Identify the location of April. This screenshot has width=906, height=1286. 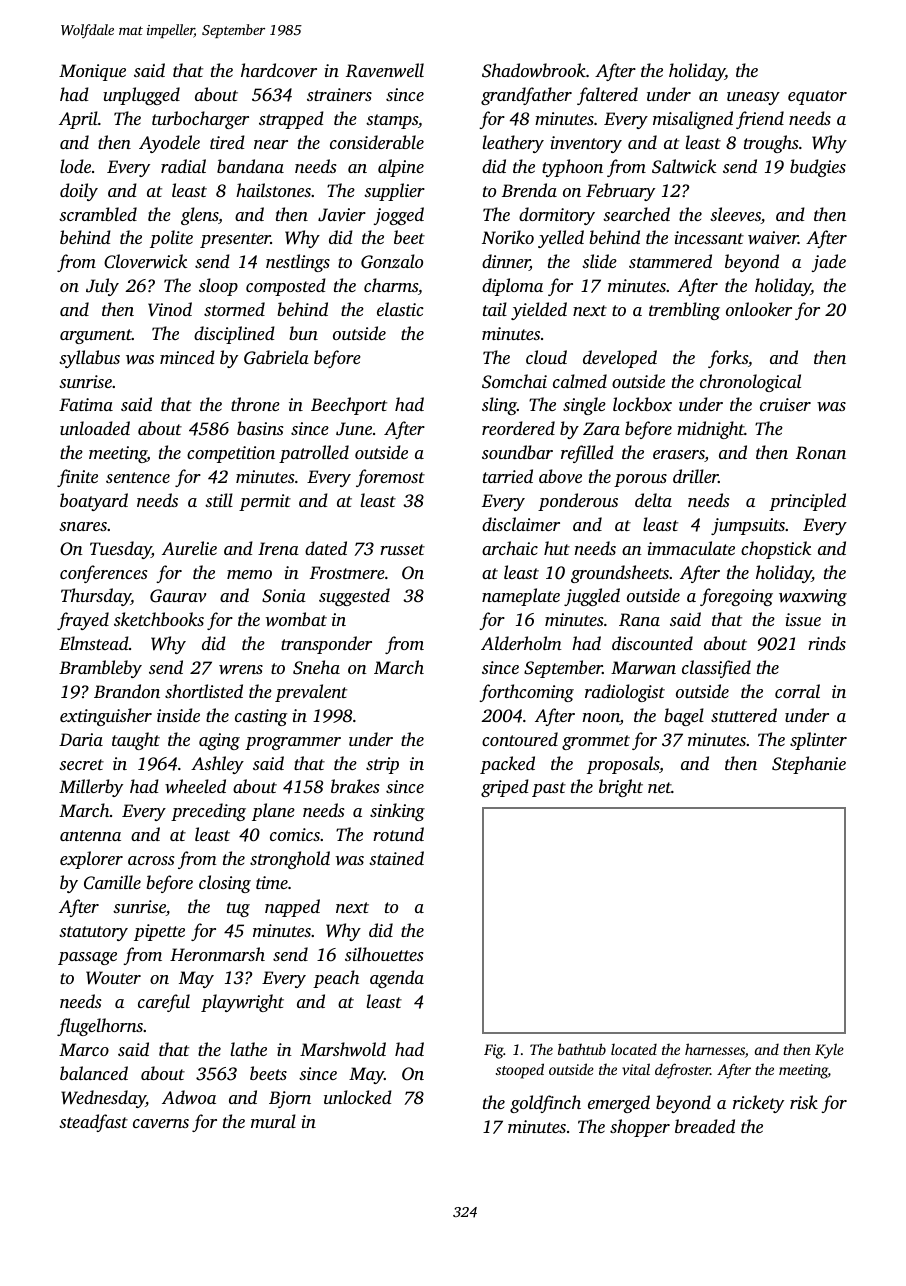
(78, 120).
